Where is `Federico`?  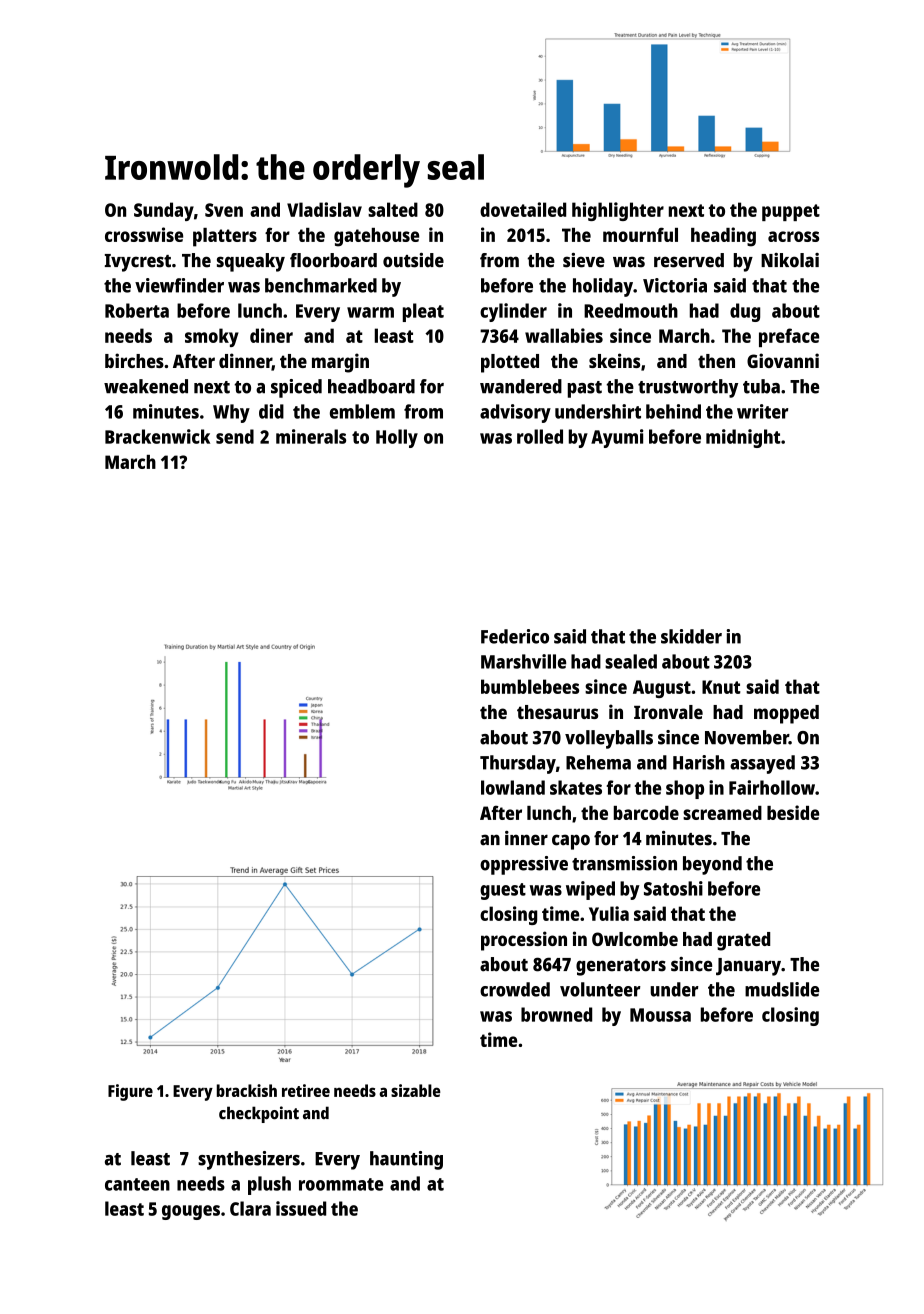 Federico is located at coordinates (515, 636).
